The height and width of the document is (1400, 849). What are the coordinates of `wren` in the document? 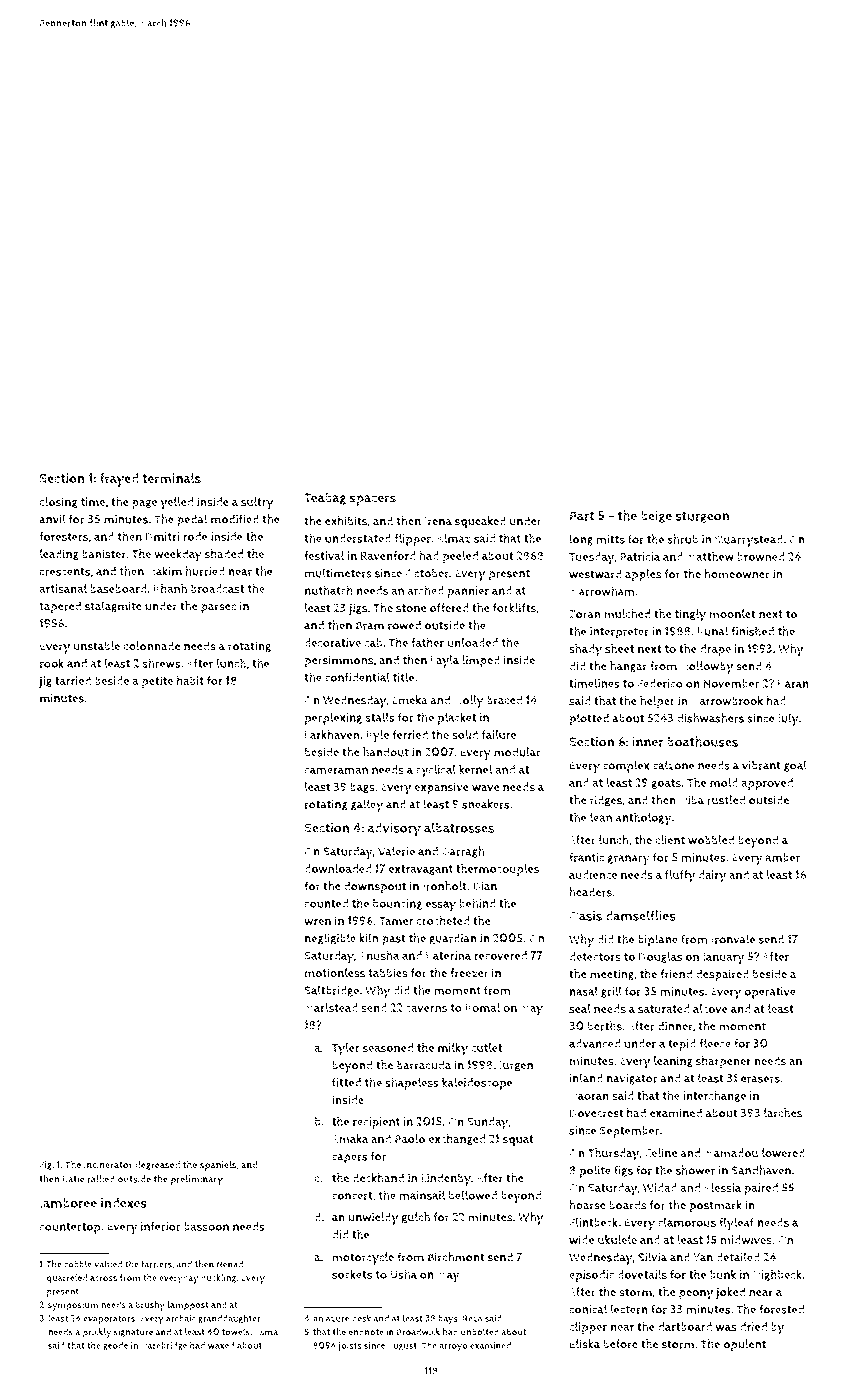 It's located at (317, 922).
